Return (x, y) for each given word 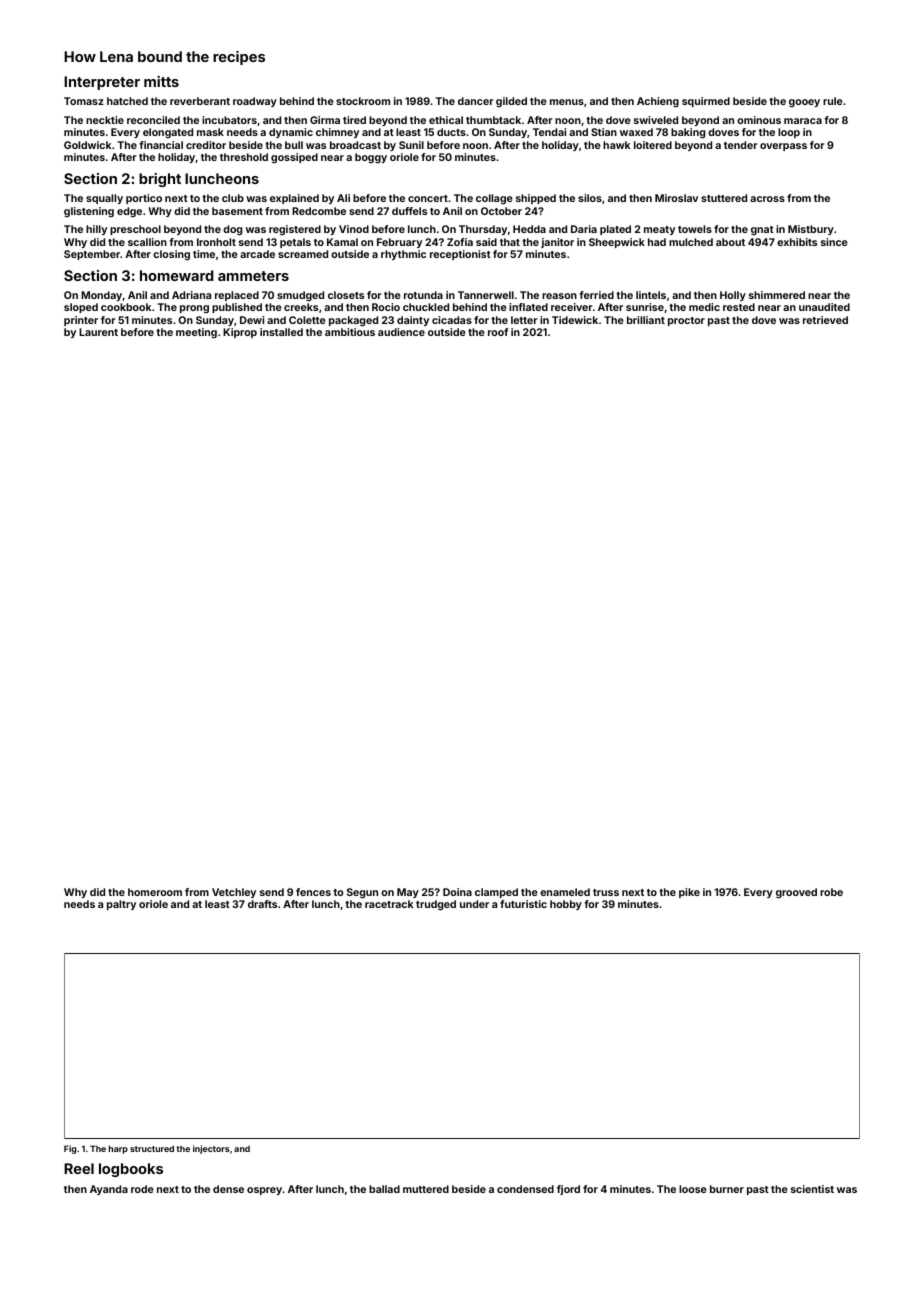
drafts (262, 904)
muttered (426, 1189)
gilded (511, 102)
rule (833, 101)
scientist (812, 1189)
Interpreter (102, 83)
